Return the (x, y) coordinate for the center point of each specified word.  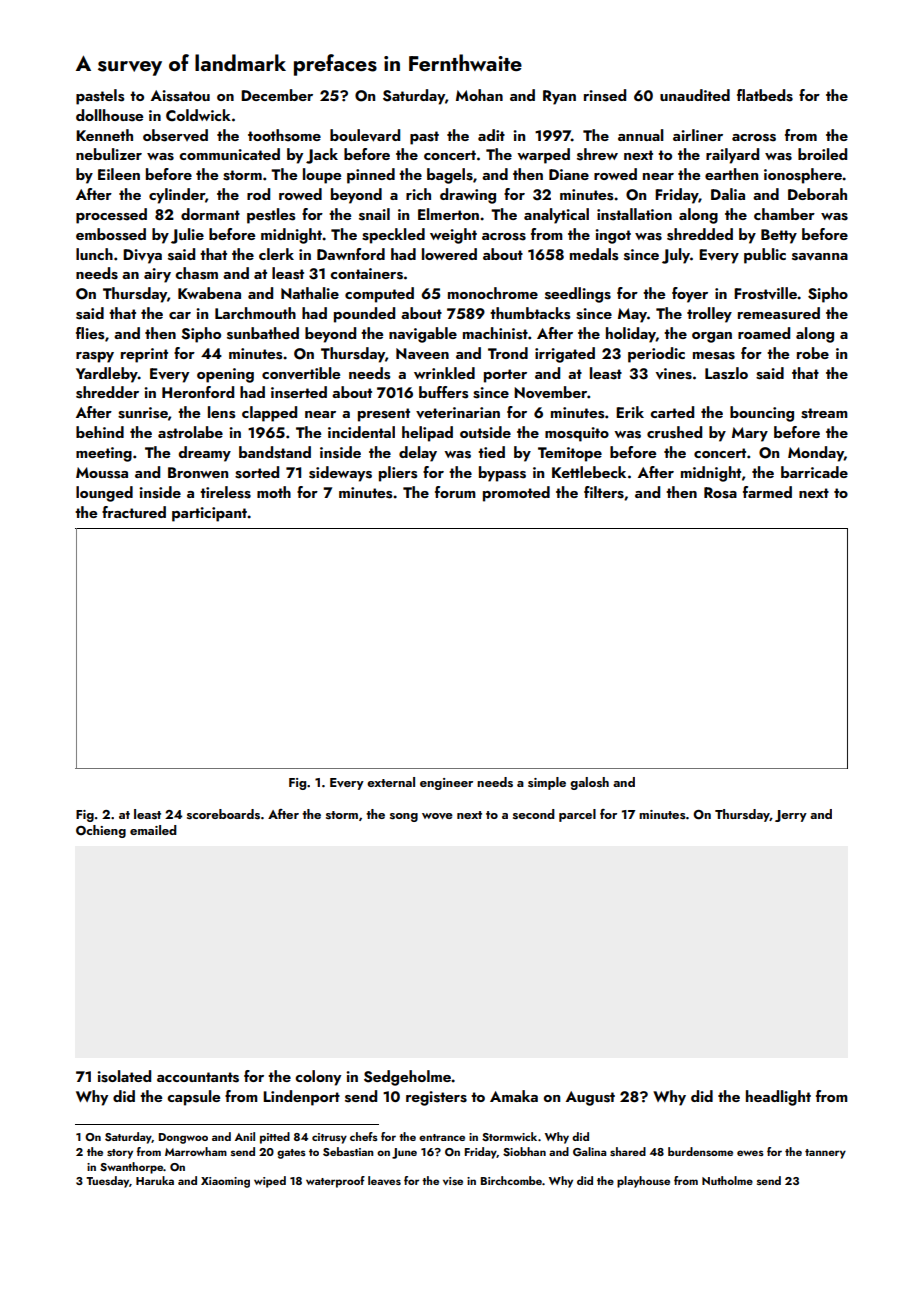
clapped (269, 414)
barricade (814, 472)
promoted (516, 494)
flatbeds (765, 95)
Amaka (514, 1096)
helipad (427, 434)
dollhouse (109, 115)
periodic (656, 355)
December (277, 95)
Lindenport (301, 1098)
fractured (134, 512)
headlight (778, 1098)
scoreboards (223, 814)
